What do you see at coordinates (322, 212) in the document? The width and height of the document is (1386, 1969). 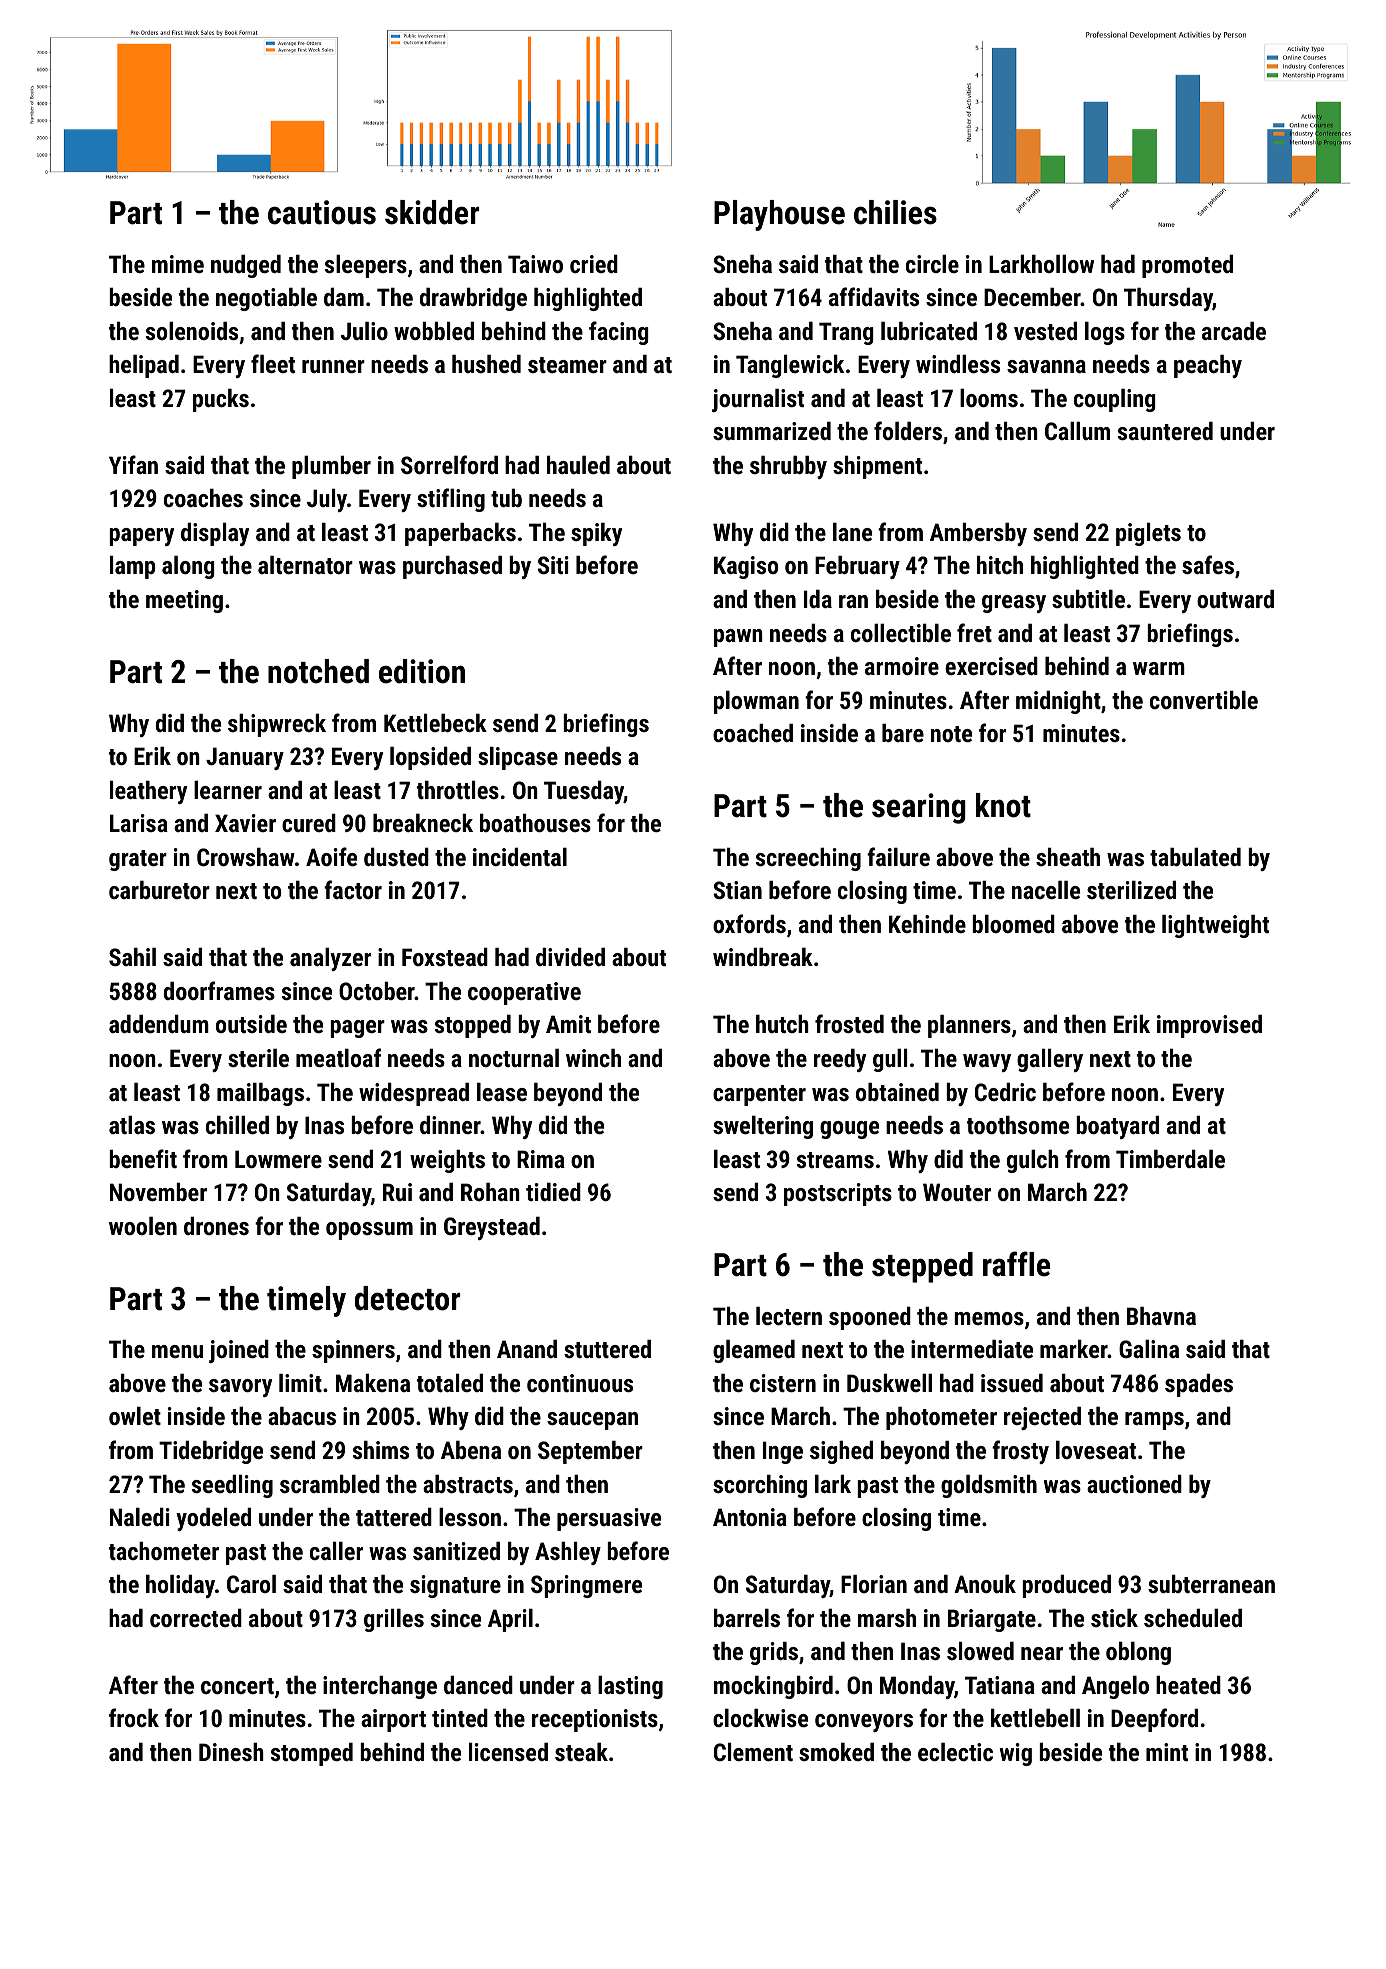 I see `cautious` at bounding box center [322, 212].
